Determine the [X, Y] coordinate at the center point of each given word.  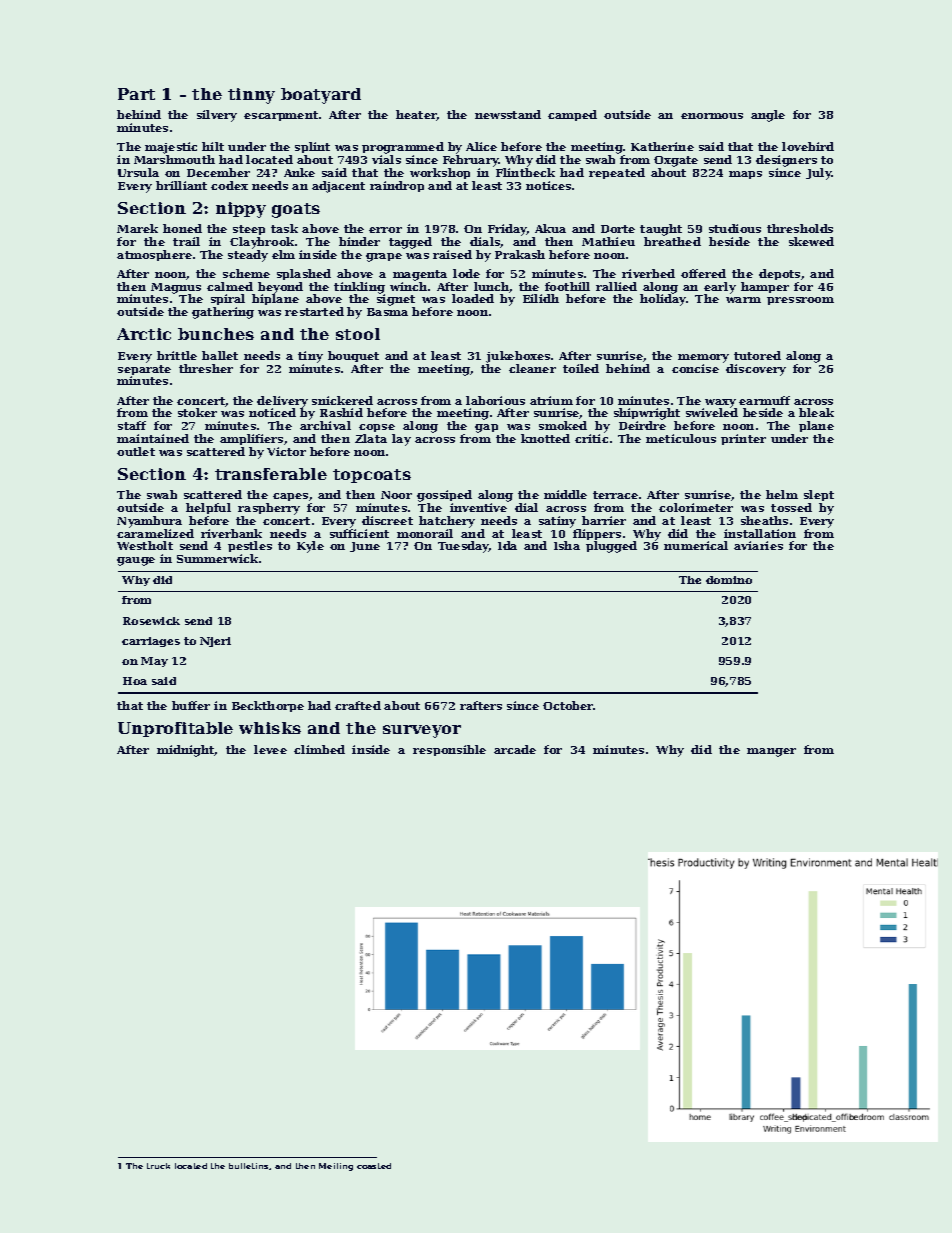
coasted [374, 1166]
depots [779, 274]
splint [312, 147]
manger [771, 752]
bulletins [248, 1166]
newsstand [508, 114]
